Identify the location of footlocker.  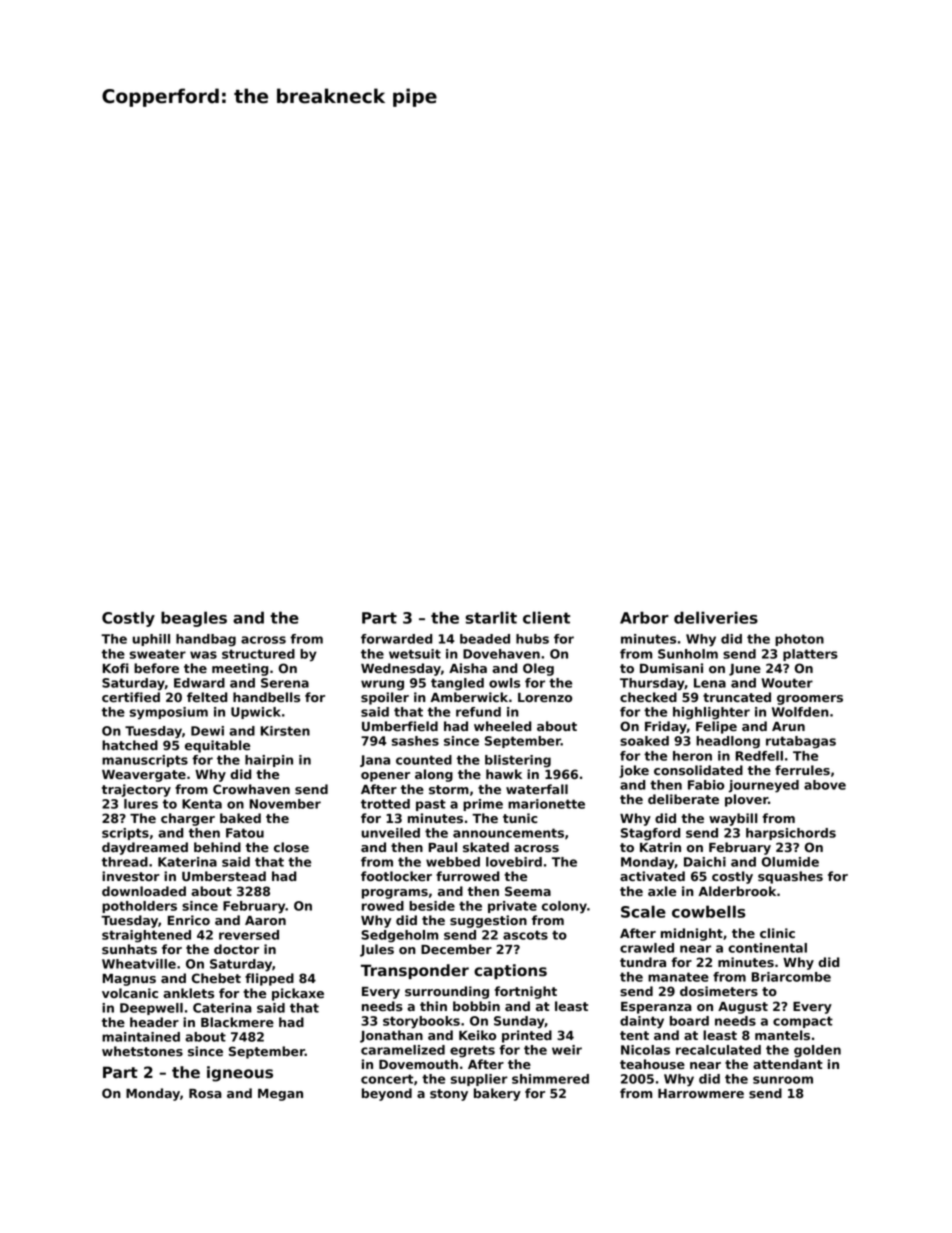
(396, 876).
